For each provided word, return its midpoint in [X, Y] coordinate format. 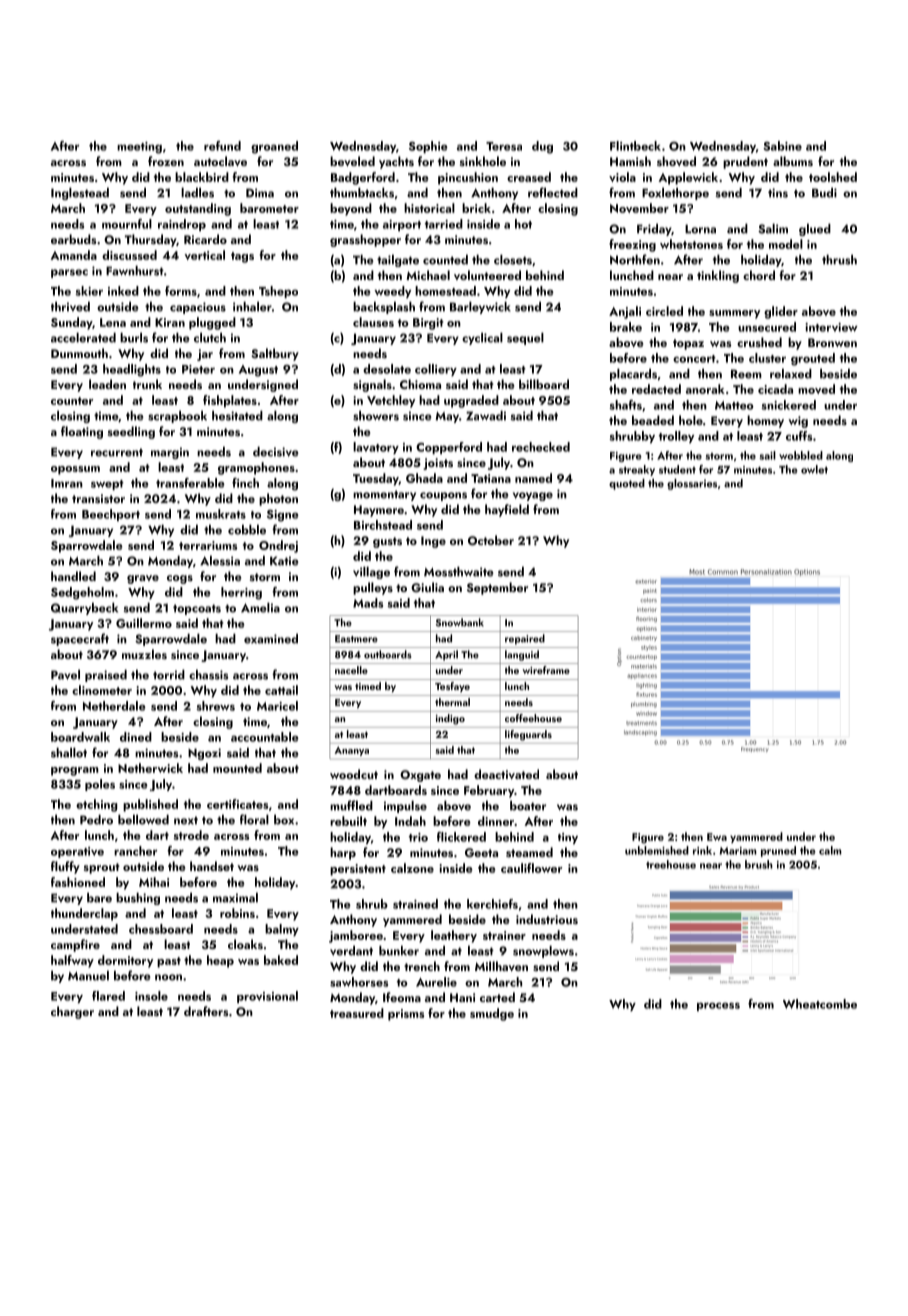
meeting [139, 148]
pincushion [468, 178]
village [371, 572]
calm [830, 850]
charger [72, 1012]
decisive [276, 451]
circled [664, 311]
